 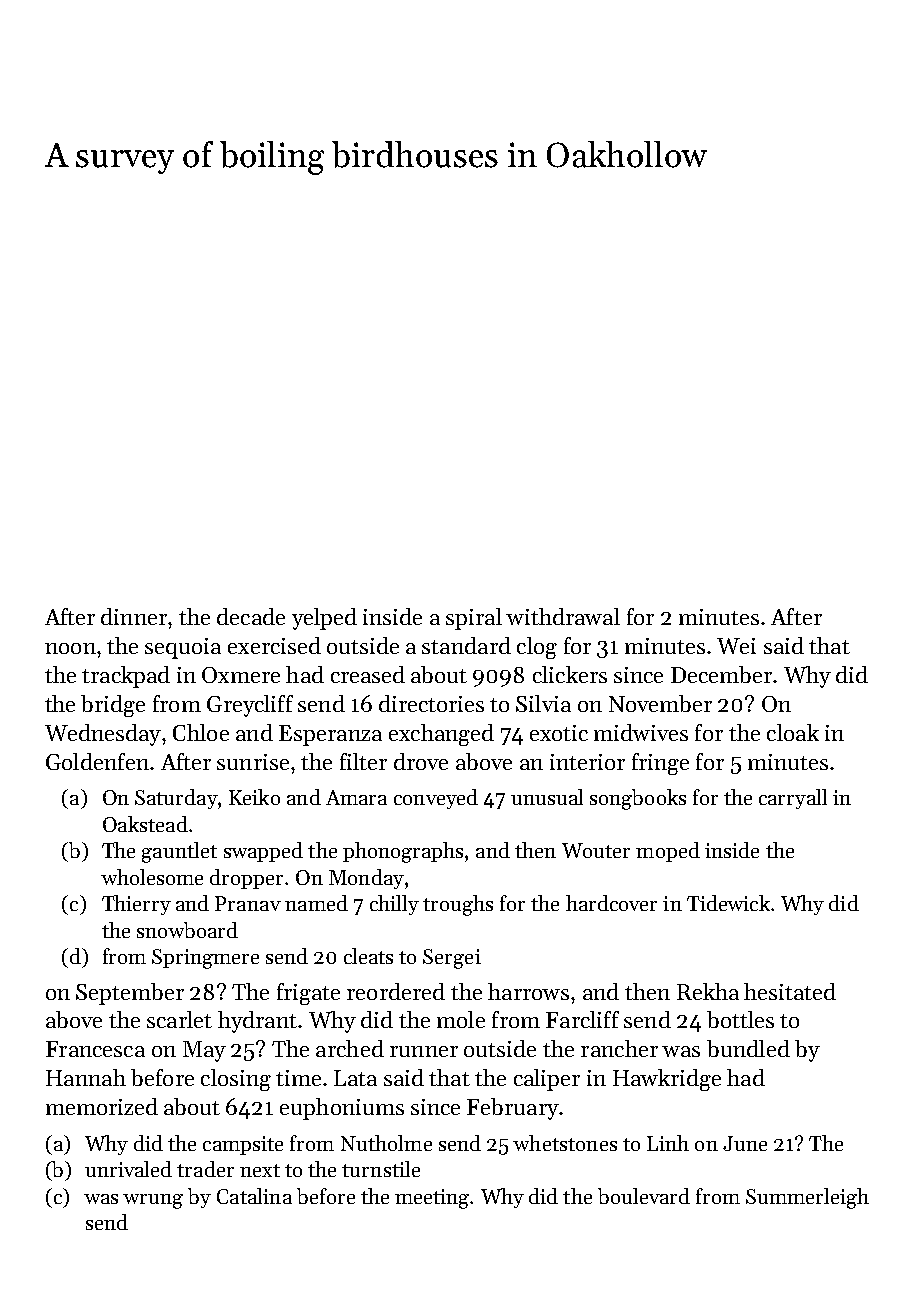 I want to click on Chloe, so click(x=201, y=732).
